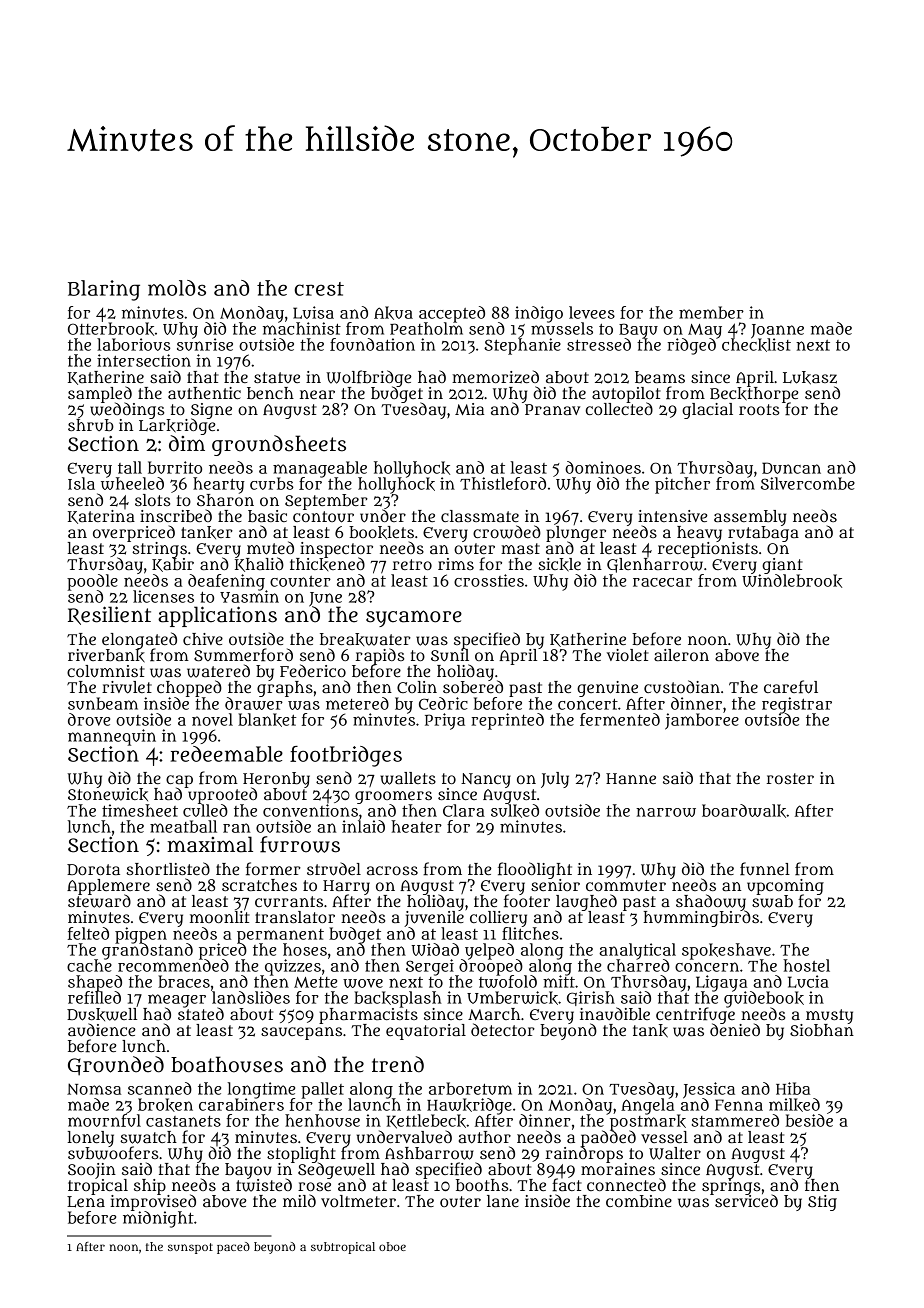 Image resolution: width=924 pixels, height=1308 pixels. Describe the element at coordinates (104, 290) in the screenshot. I see `Blaring` at that location.
